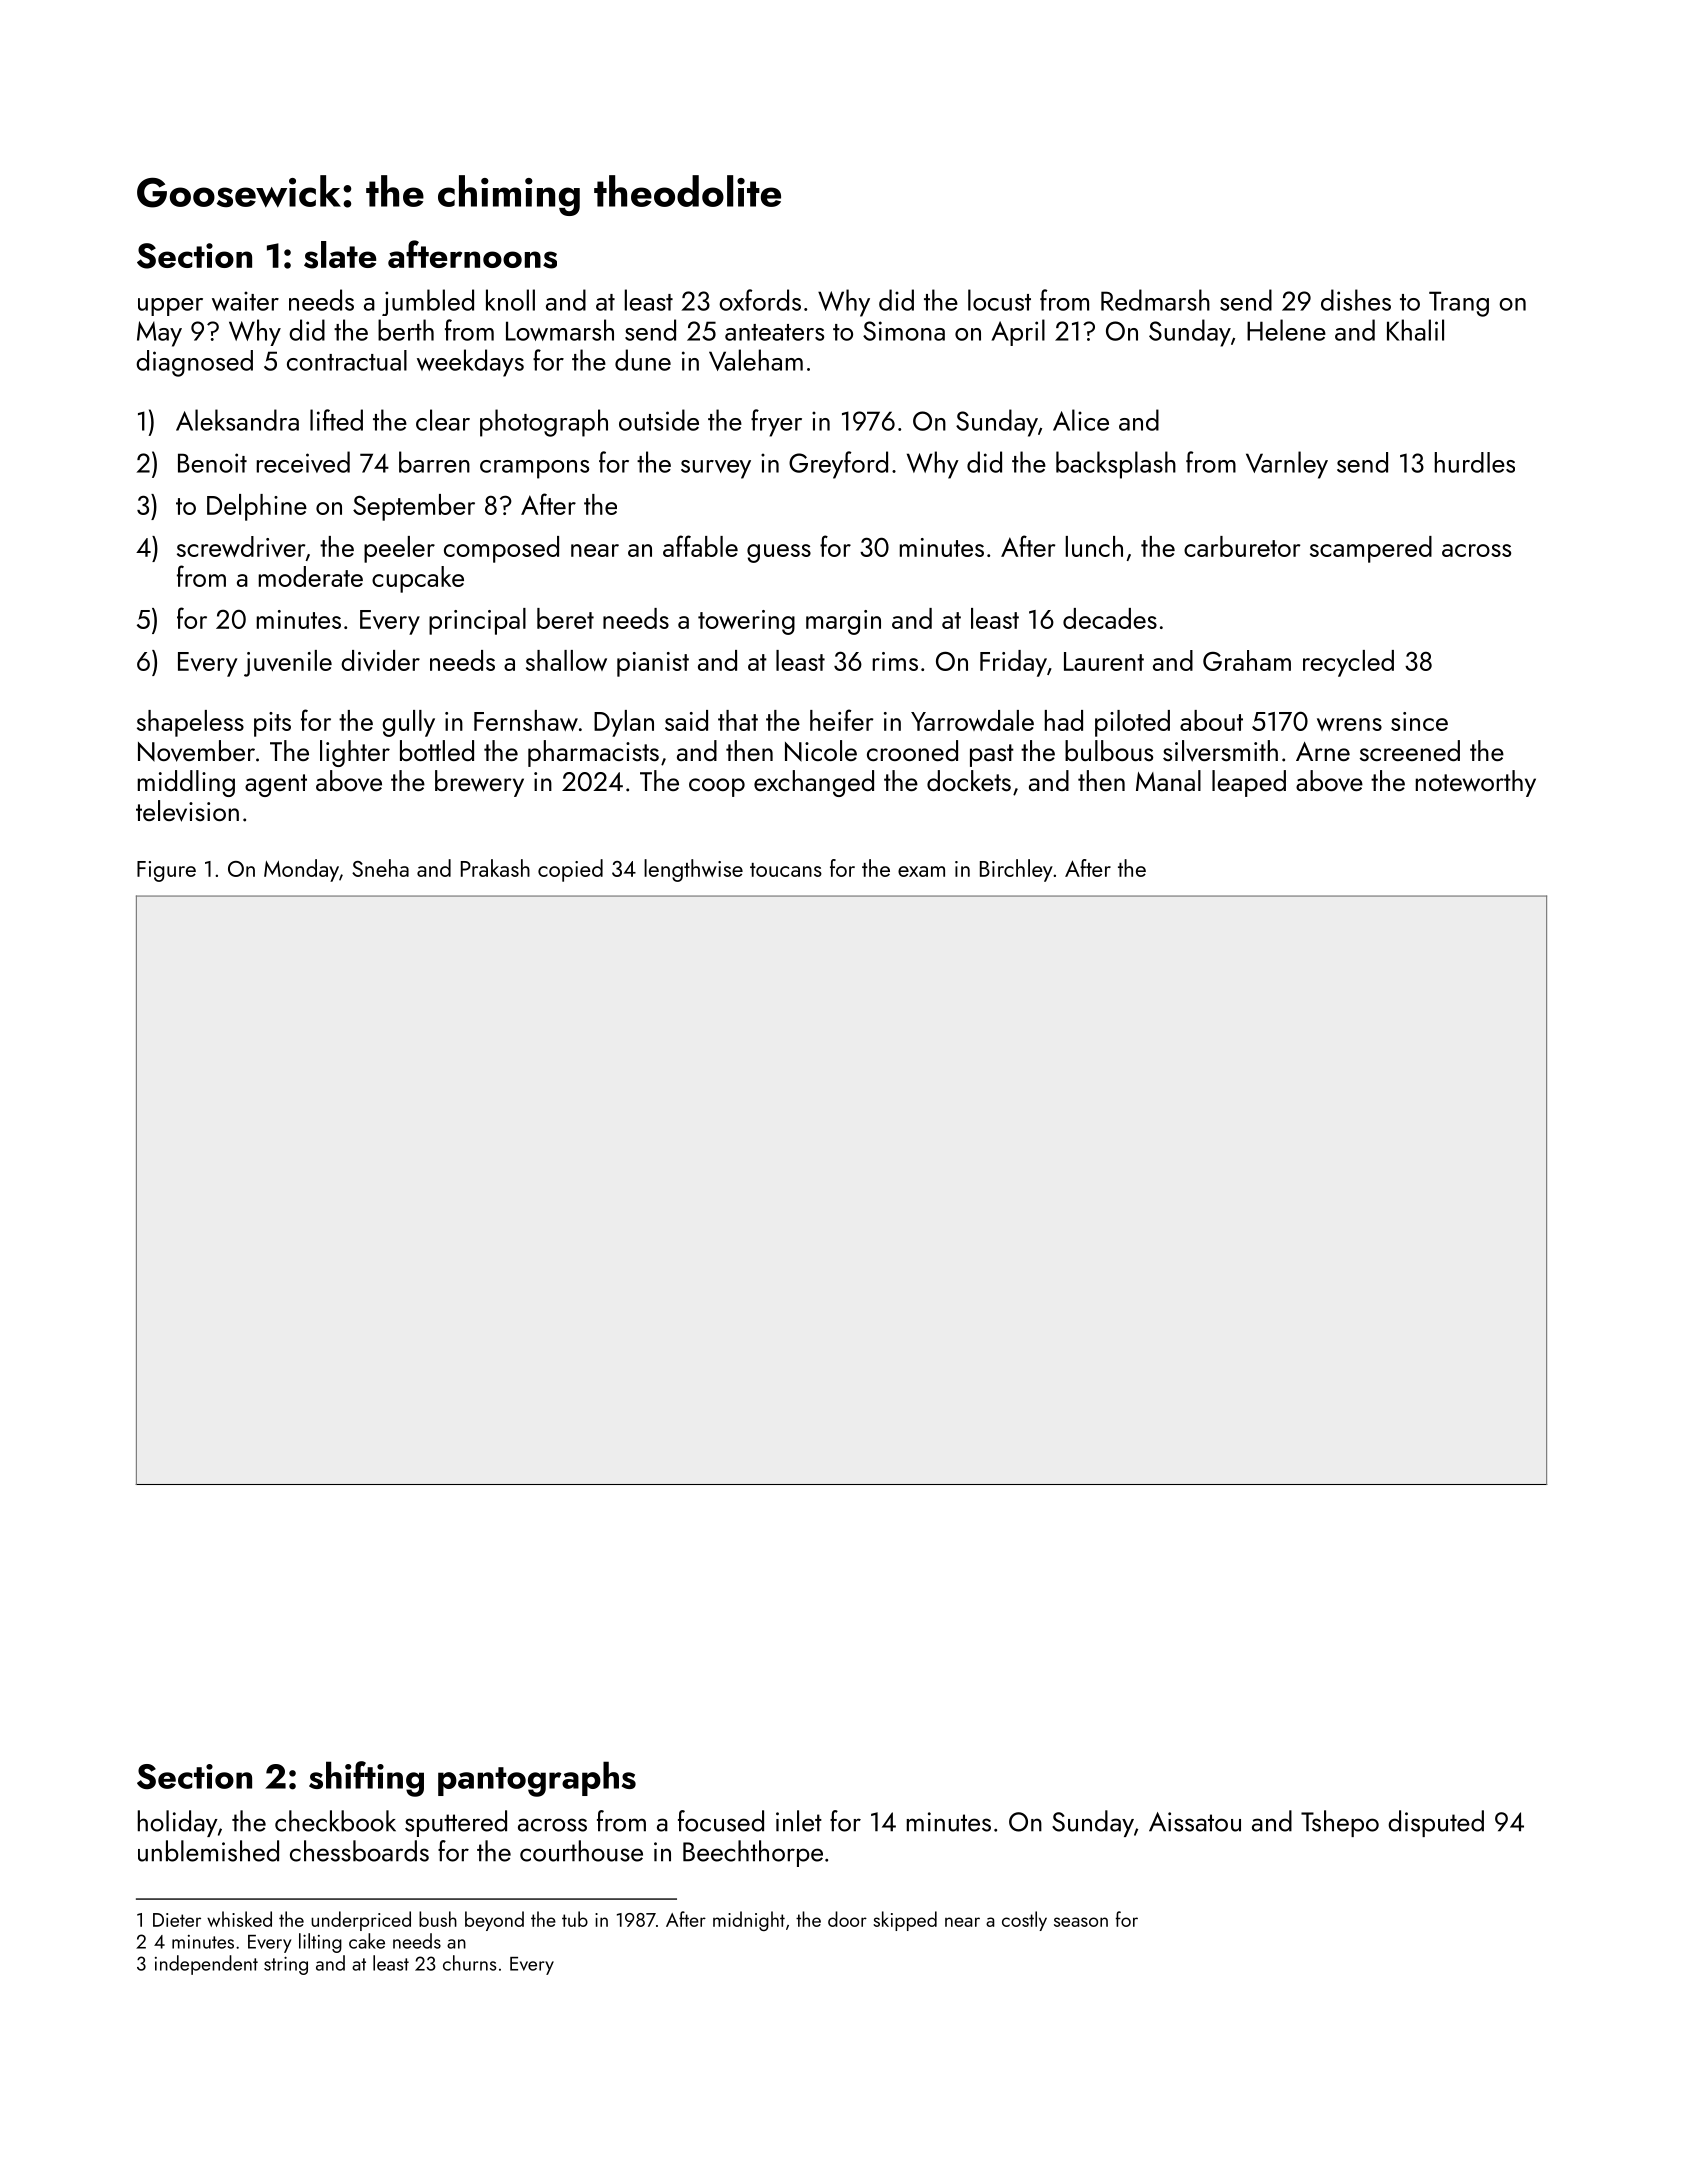  I want to click on beyond, so click(494, 1921).
